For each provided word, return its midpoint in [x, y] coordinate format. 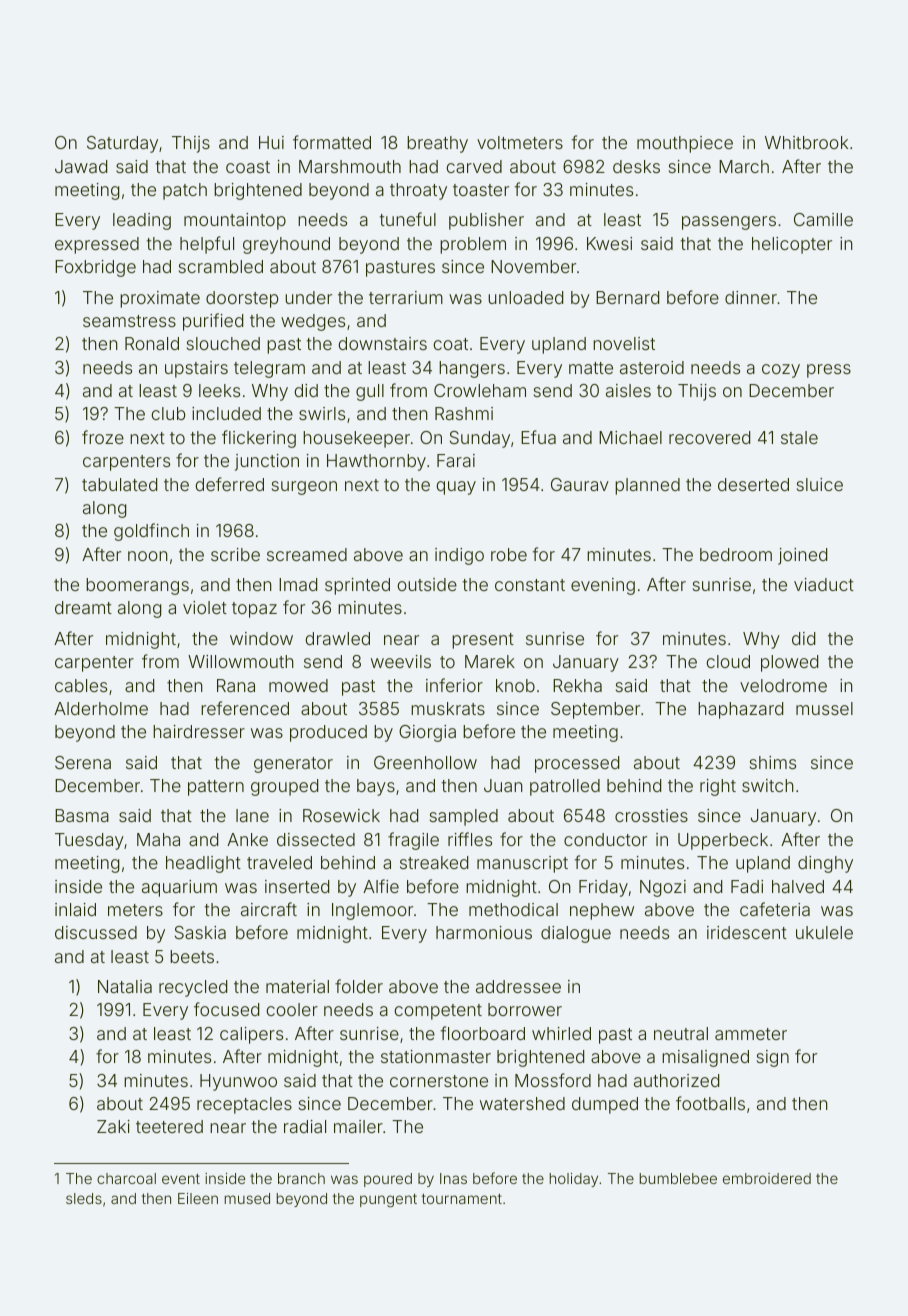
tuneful [407, 219]
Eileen [198, 1198]
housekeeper [356, 439]
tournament [462, 1199]
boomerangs [137, 586]
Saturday [122, 144]
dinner [751, 297]
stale [799, 437]
